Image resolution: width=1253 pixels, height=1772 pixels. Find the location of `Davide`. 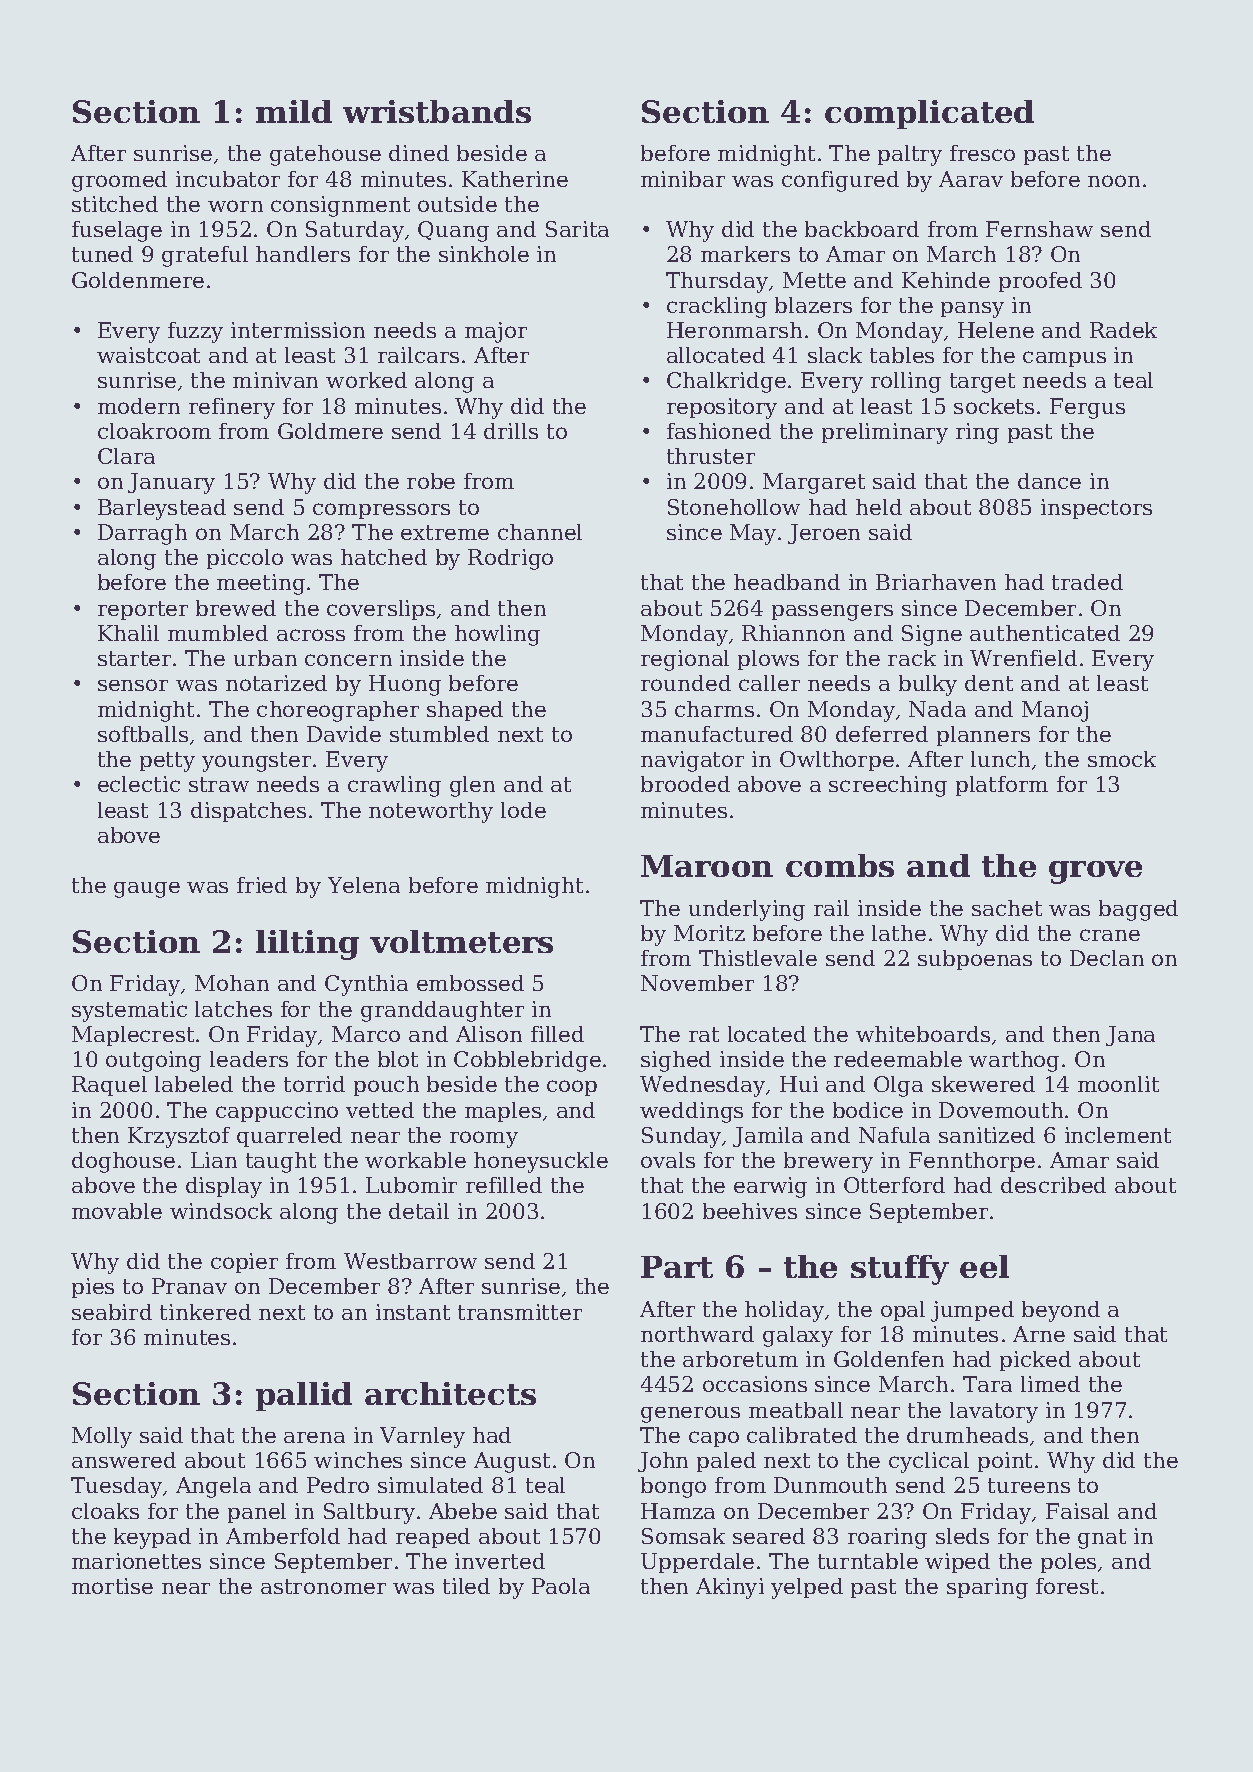

Davide is located at coordinates (344, 734).
